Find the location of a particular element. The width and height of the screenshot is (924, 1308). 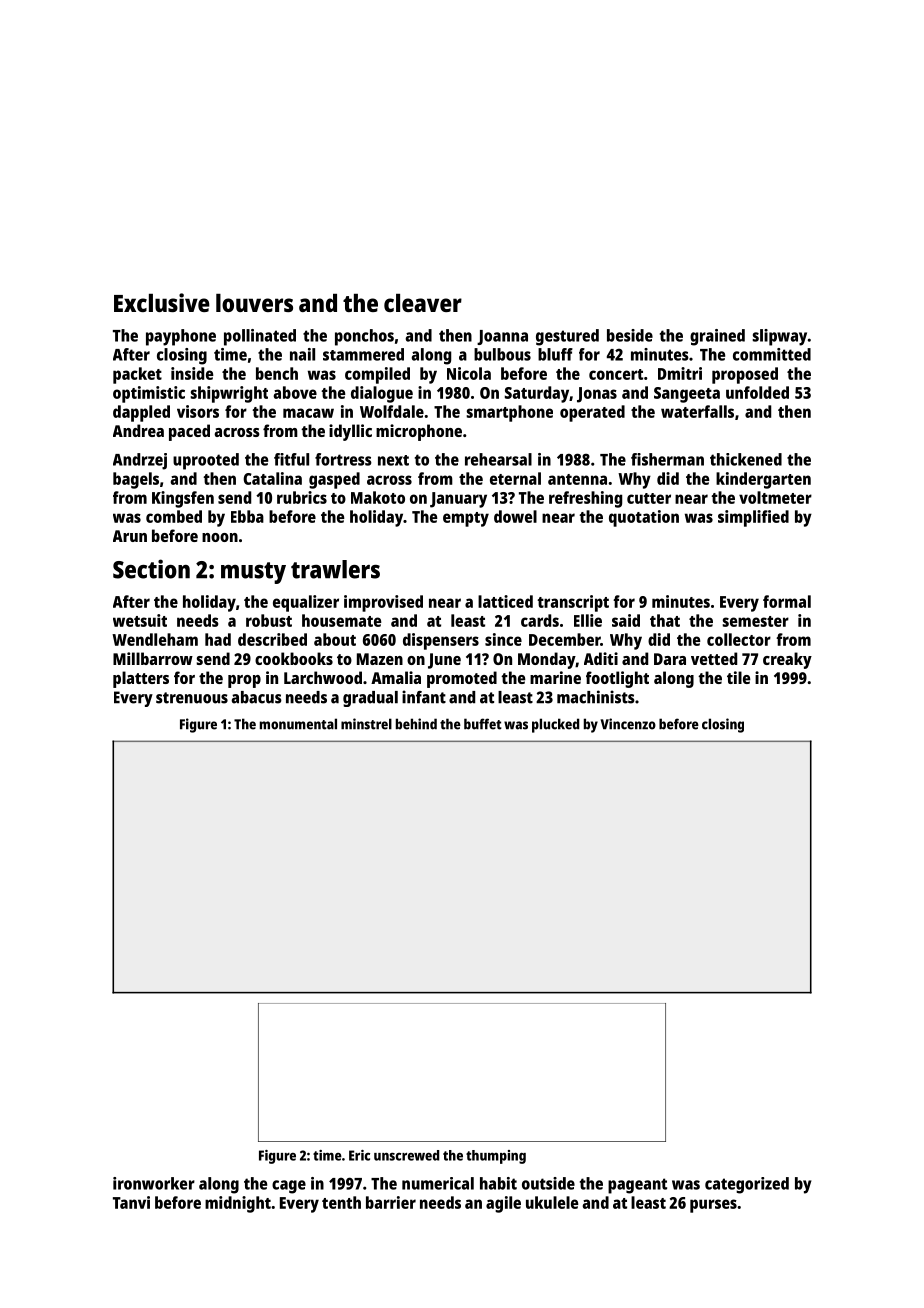

strenuous is located at coordinates (192, 698).
